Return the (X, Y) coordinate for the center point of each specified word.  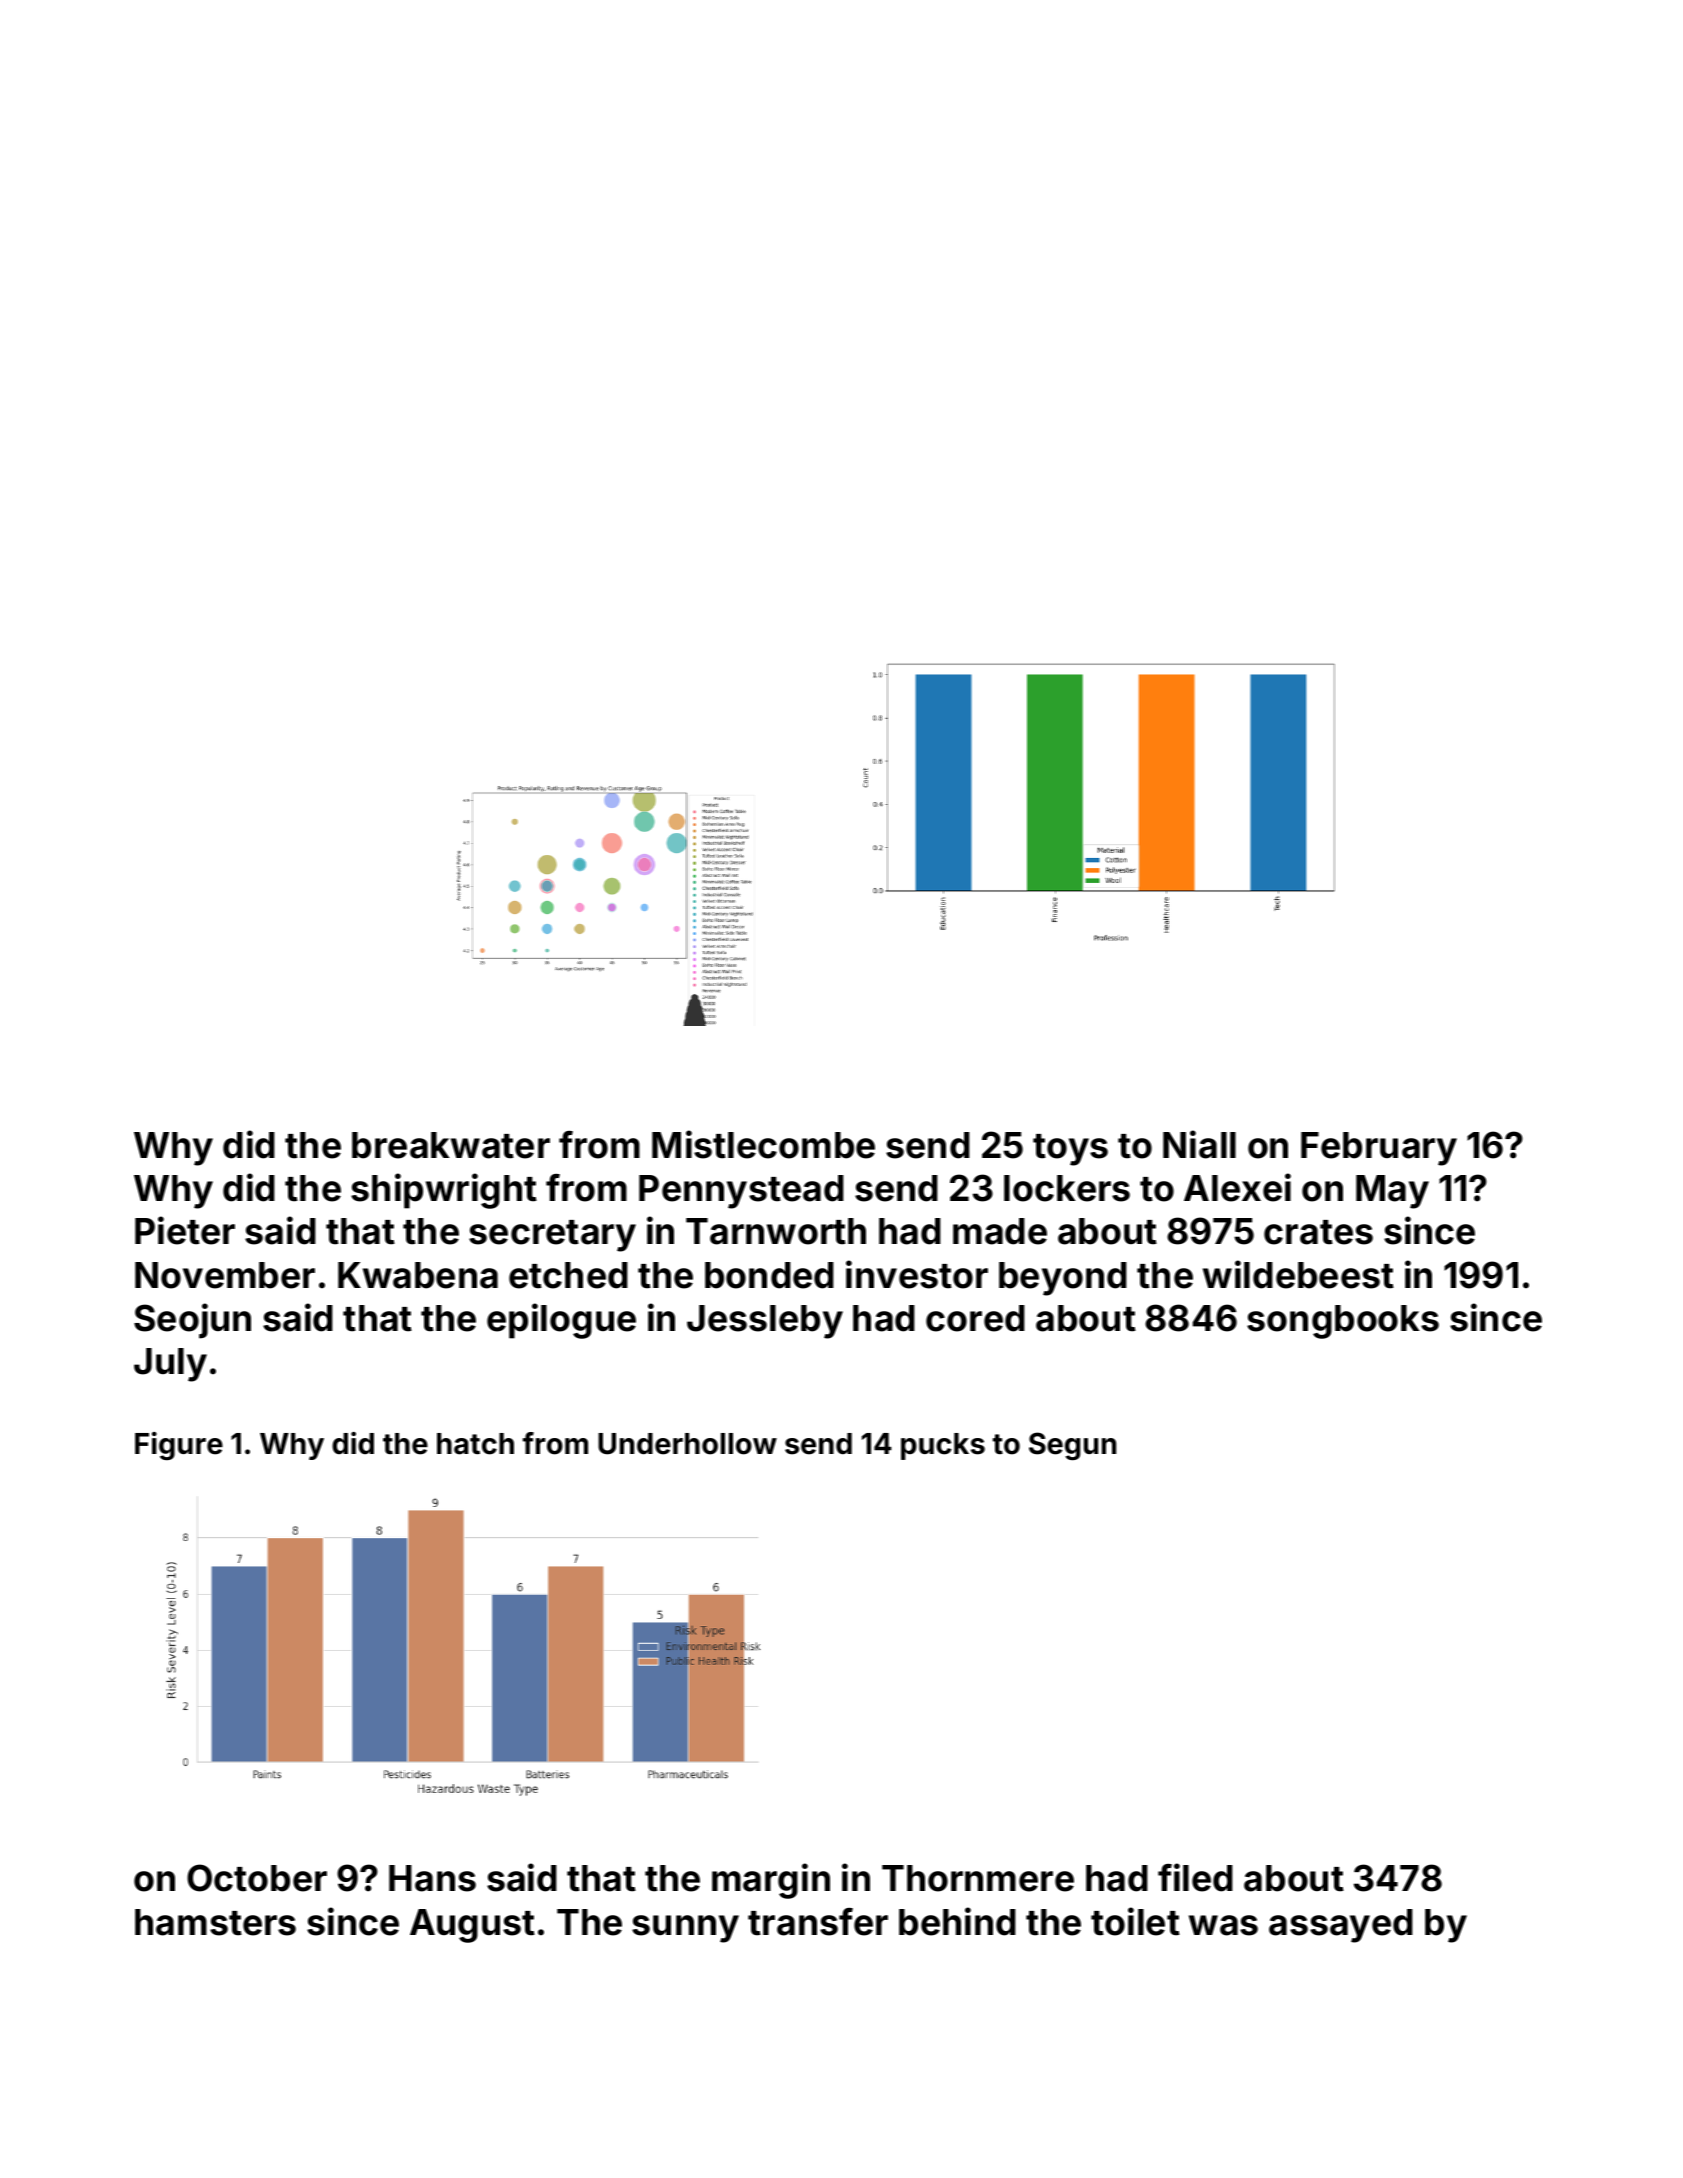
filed (1195, 1877)
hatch (475, 1444)
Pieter (185, 1230)
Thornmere (978, 1878)
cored (975, 1318)
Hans (432, 1878)
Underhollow (687, 1444)
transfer (818, 1922)
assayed (1341, 1926)
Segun (1072, 1446)
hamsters (215, 1922)
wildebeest (1298, 1274)
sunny (685, 1929)
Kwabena (418, 1275)
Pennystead (741, 1192)
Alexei (1237, 1187)
